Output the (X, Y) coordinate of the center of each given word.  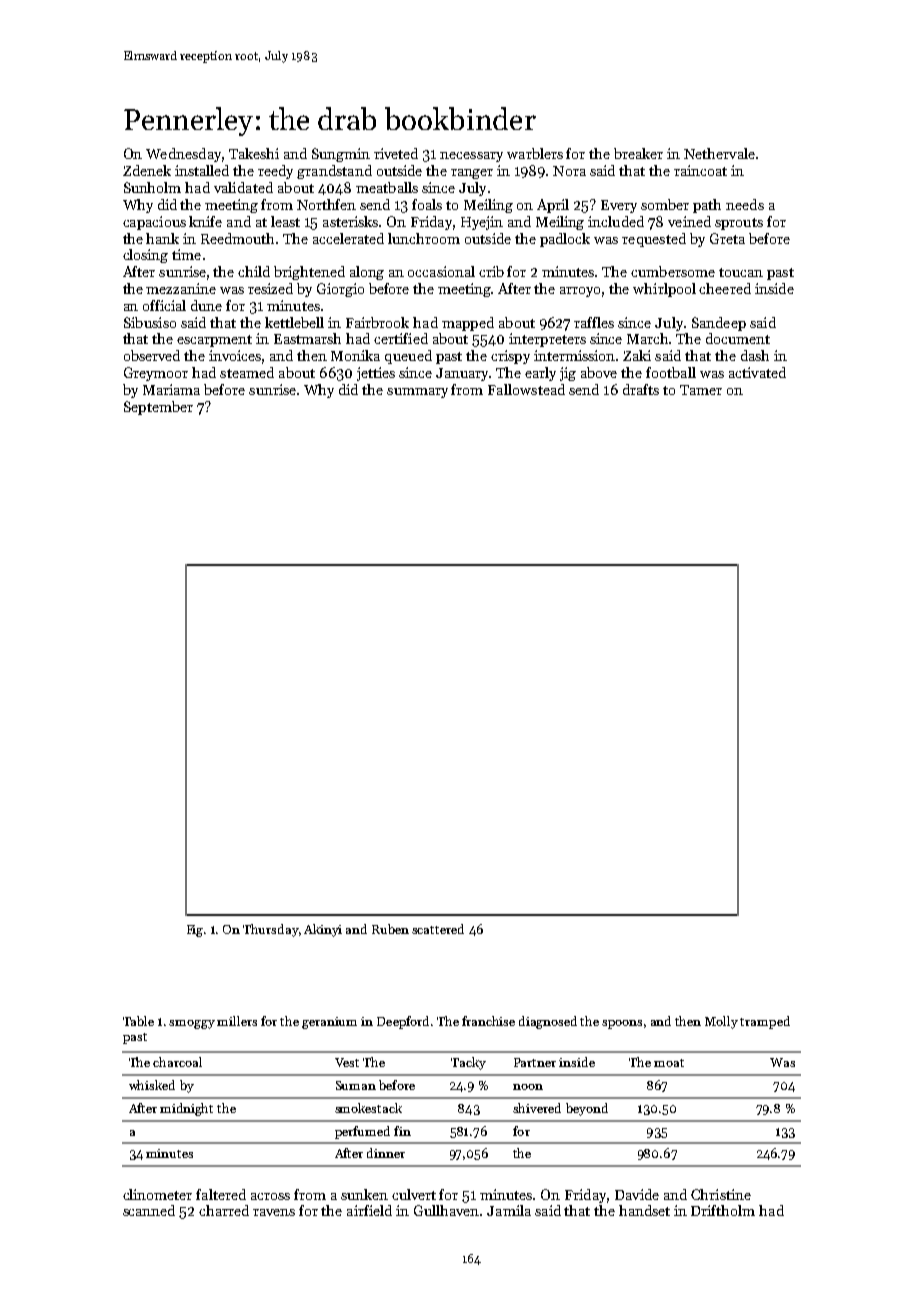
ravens (274, 1212)
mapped (468, 324)
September (158, 408)
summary (417, 393)
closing (145, 256)
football (671, 372)
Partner (535, 1062)
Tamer (701, 390)
